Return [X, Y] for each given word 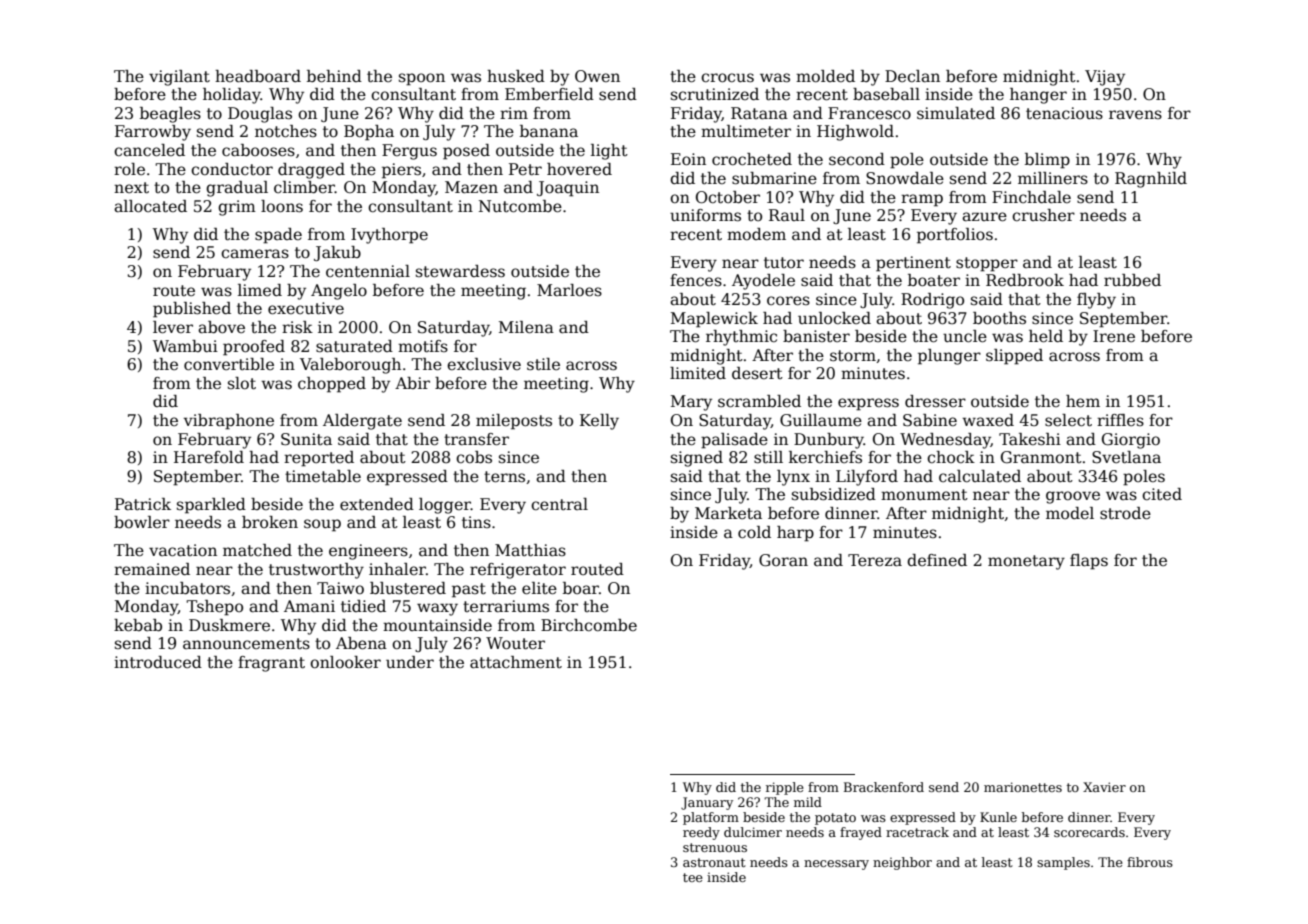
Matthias [530, 550]
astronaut [714, 862]
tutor [784, 262]
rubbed [1132, 280]
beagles [170, 115]
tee [693, 877]
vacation [183, 550]
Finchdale [1031, 197]
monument [924, 494]
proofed [254, 348]
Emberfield [549, 94]
